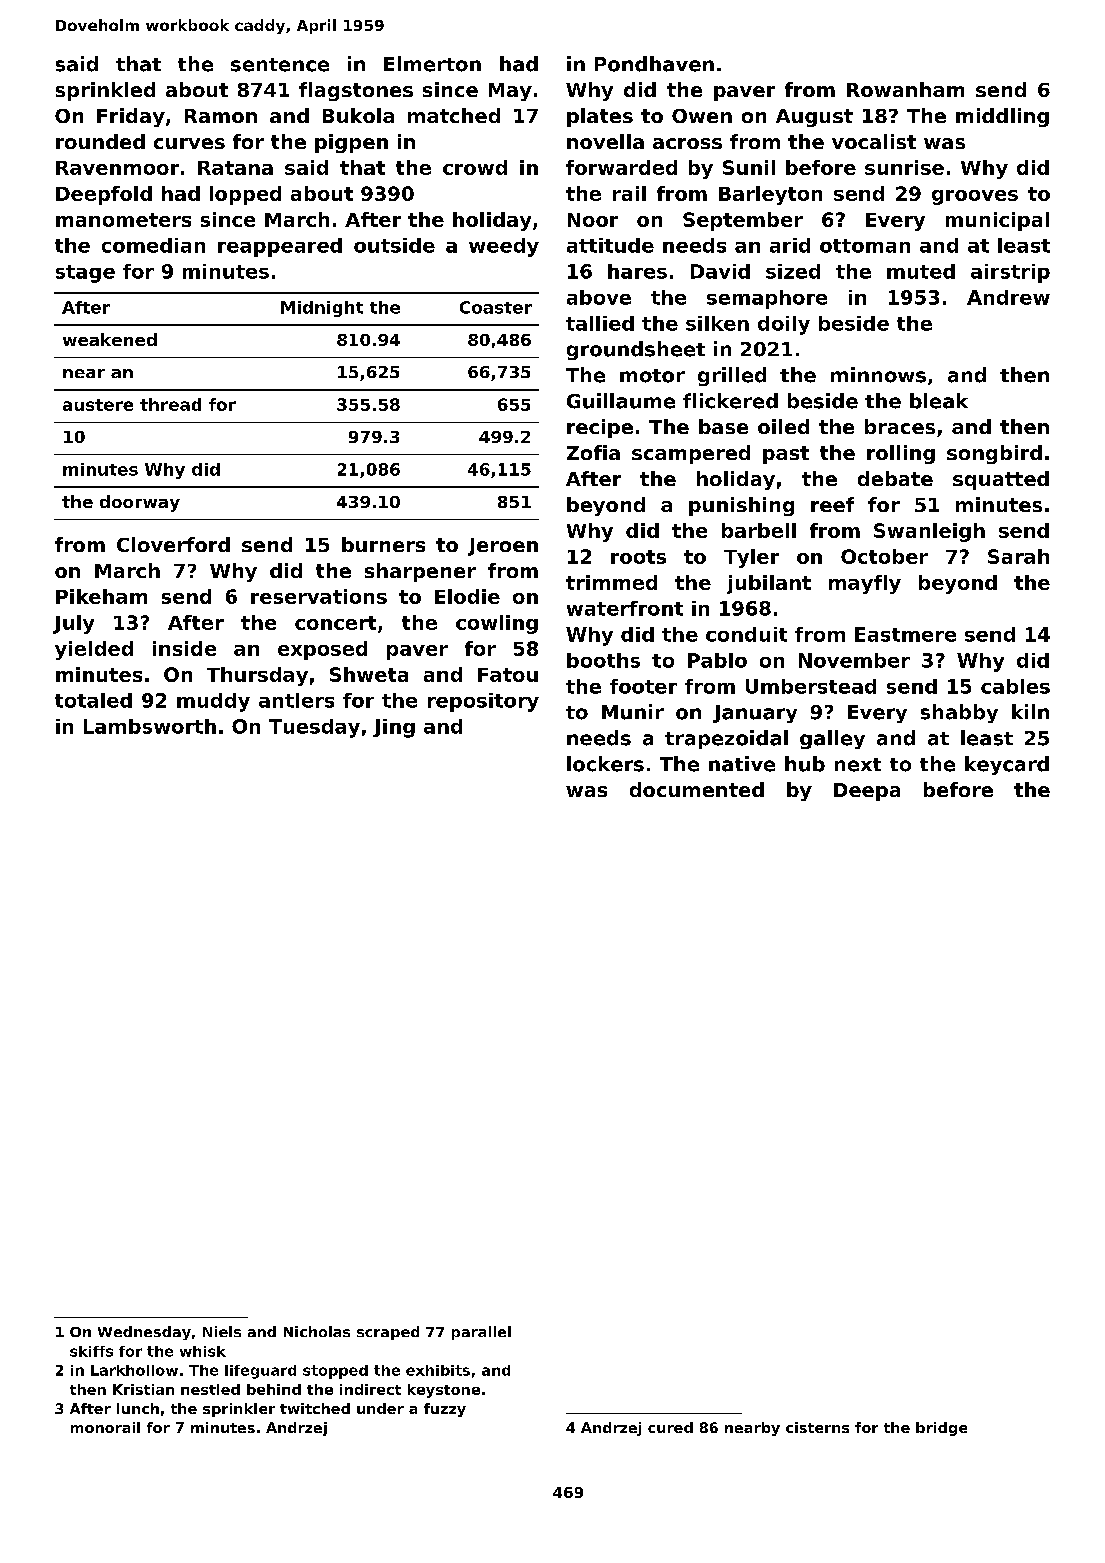  Describe the element at coordinates (1030, 711) in the document. I see `kiln` at that location.
